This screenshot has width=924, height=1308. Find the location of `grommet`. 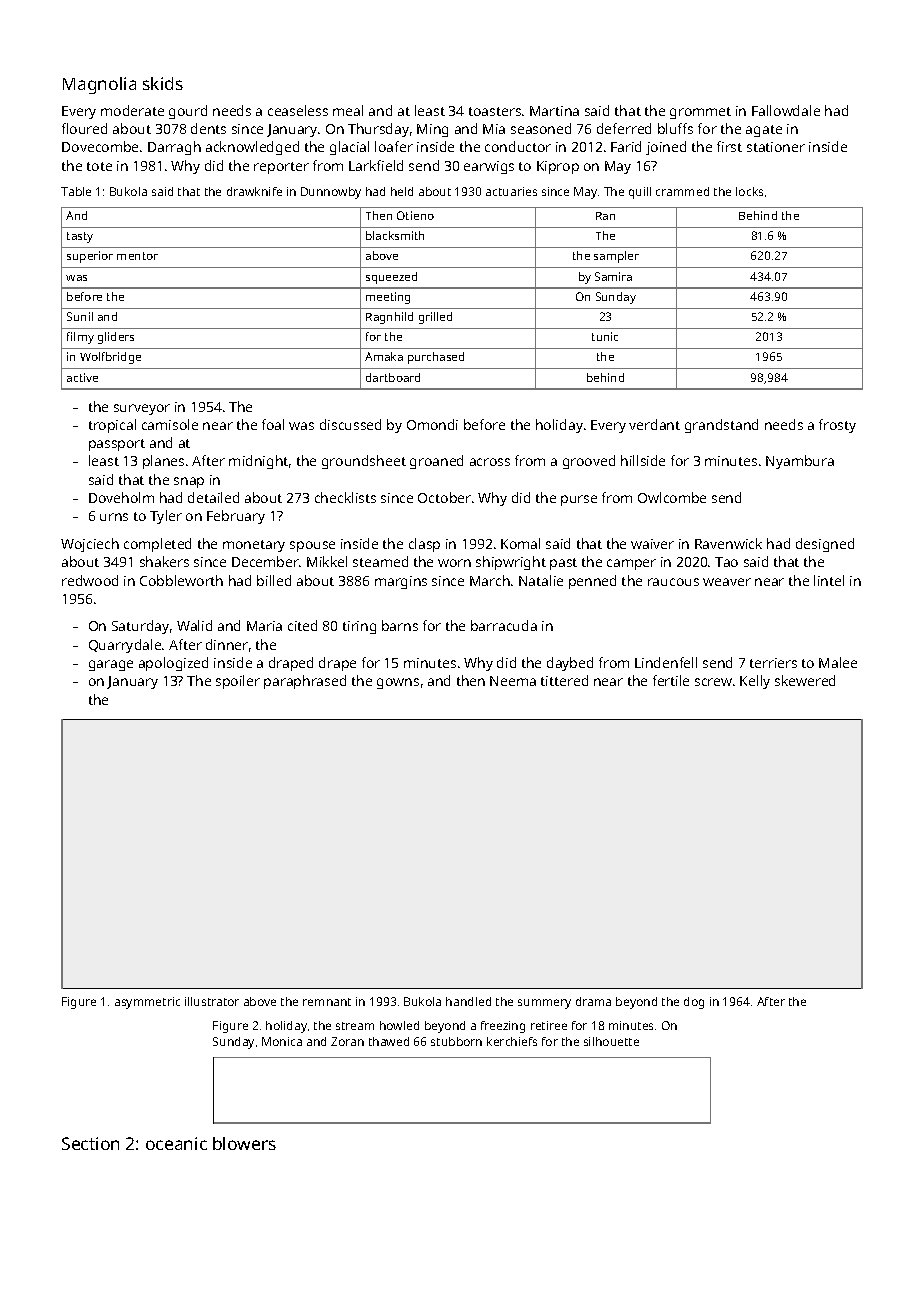

grommet is located at coordinates (700, 113).
